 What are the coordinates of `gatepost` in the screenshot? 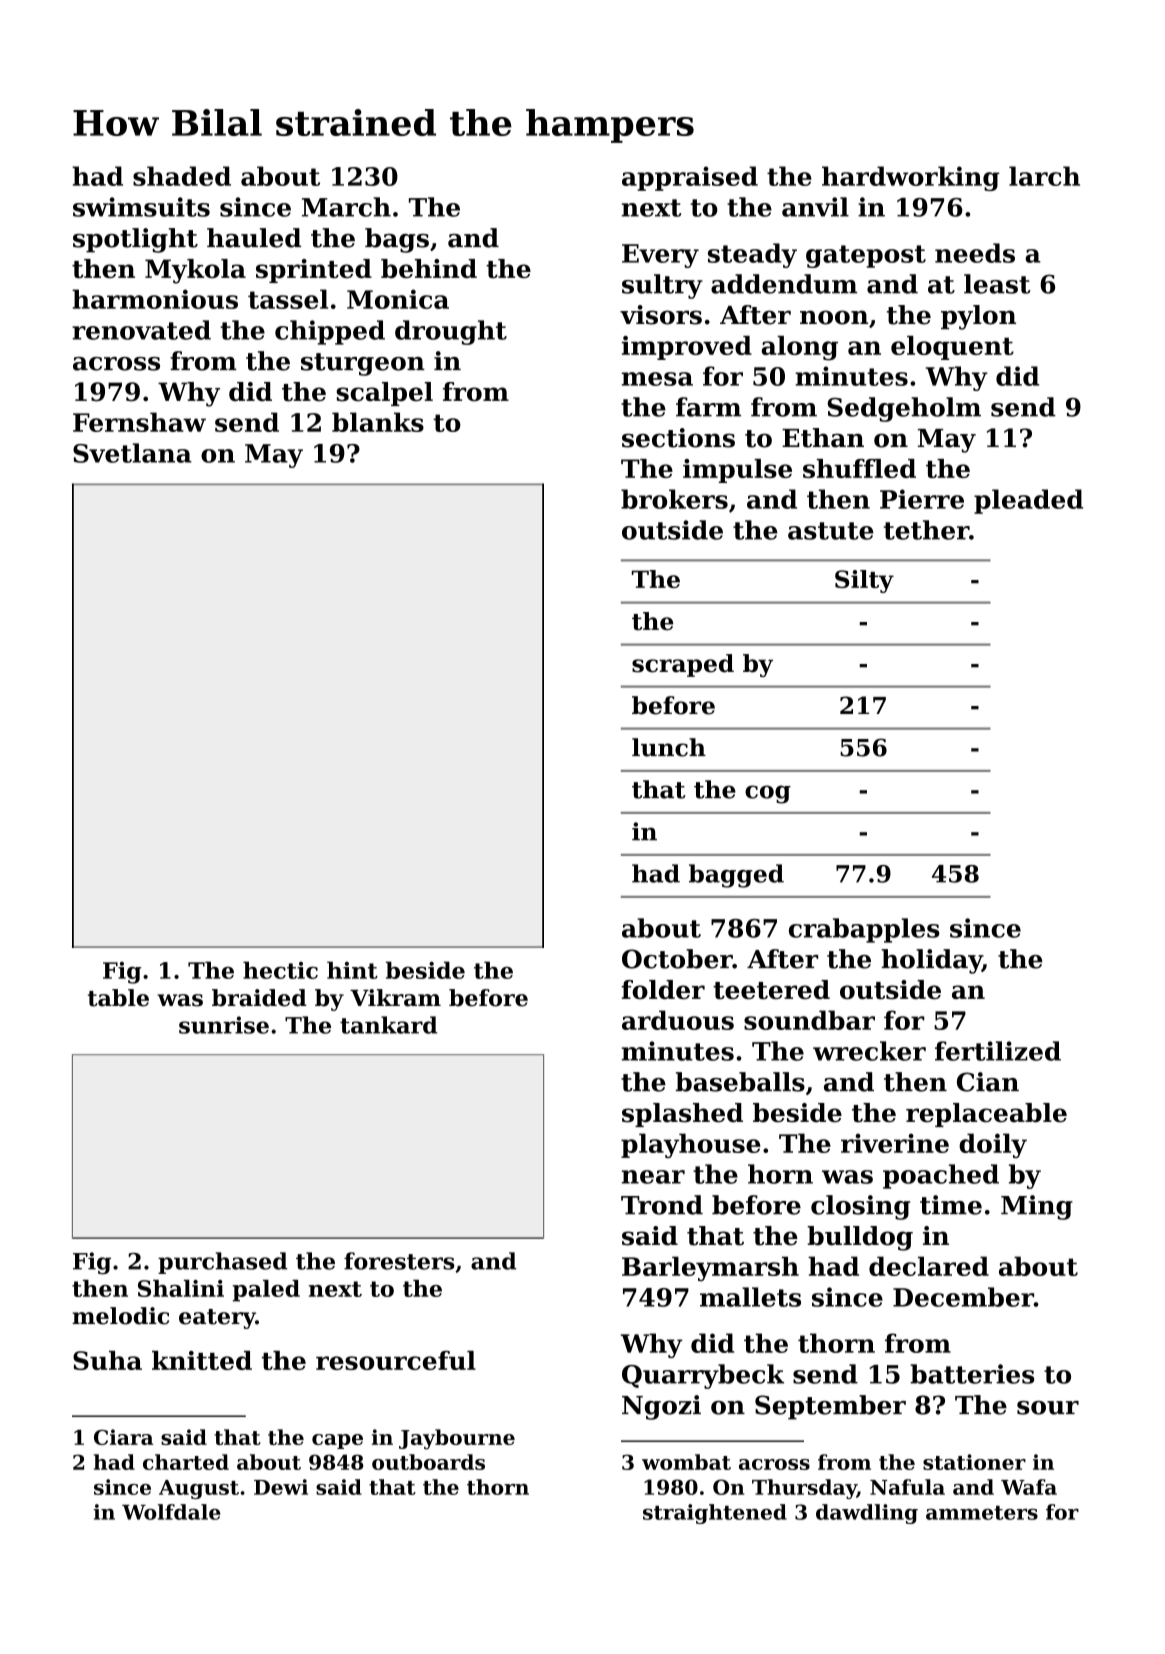 It's located at (866, 256).
